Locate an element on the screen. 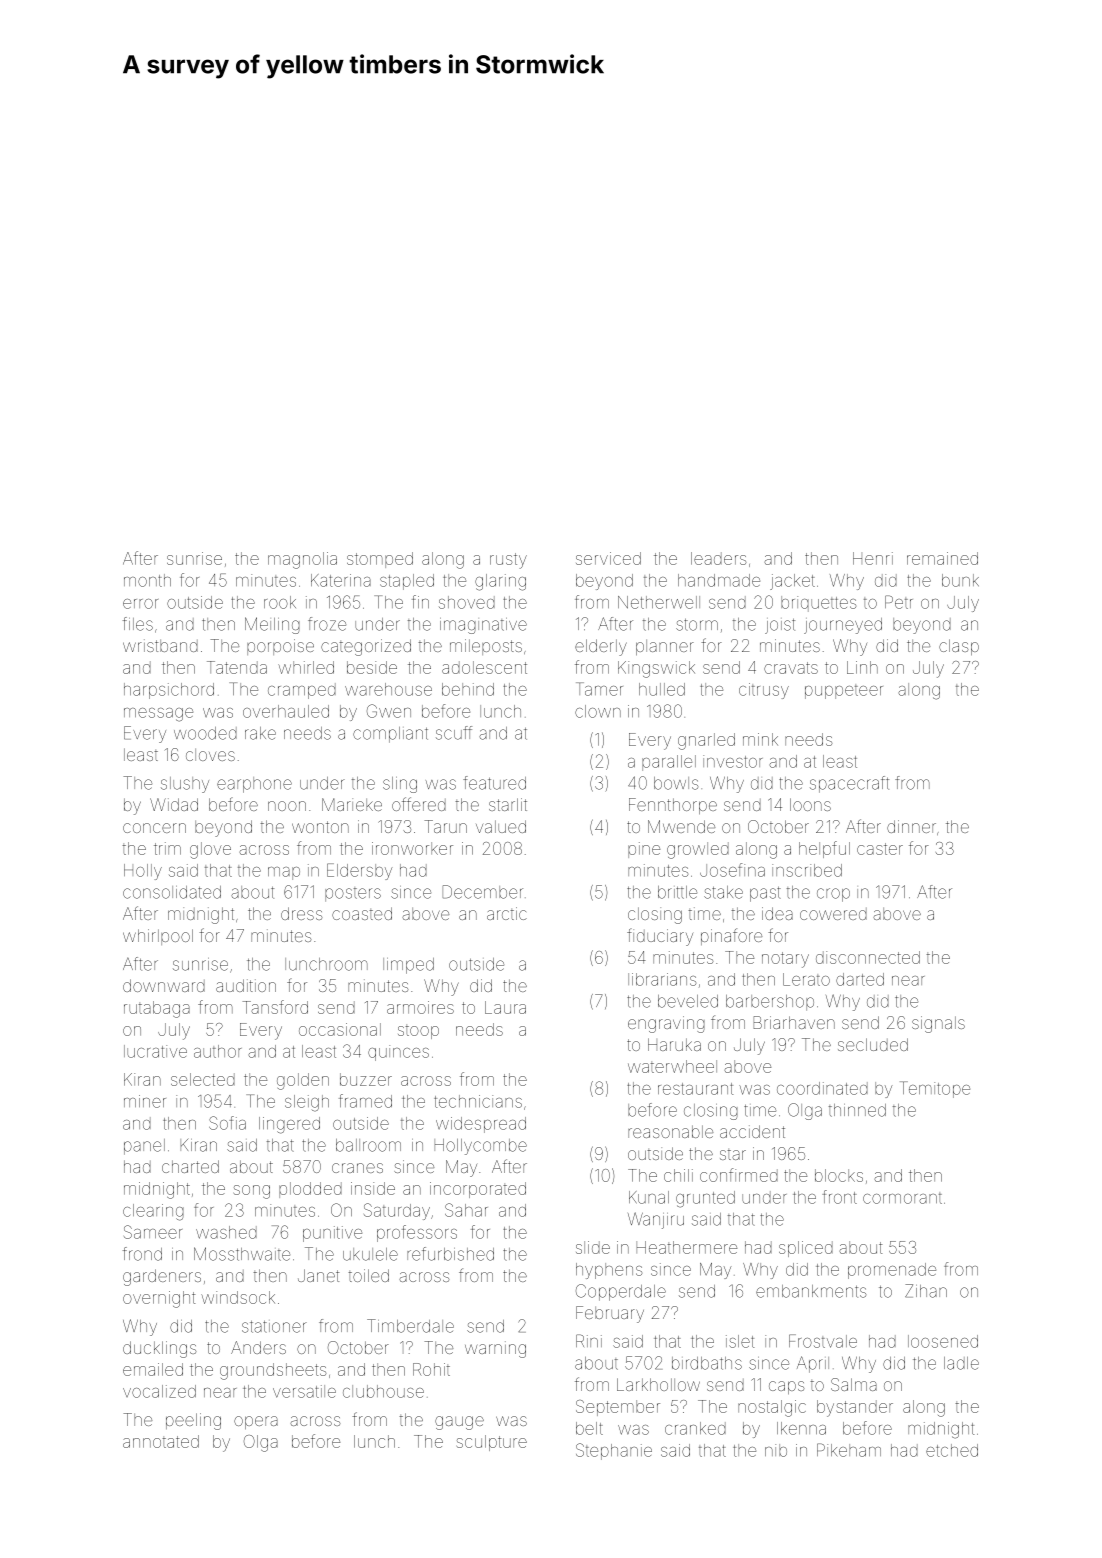 This screenshot has height=1558, width=1102. clasp is located at coordinates (959, 647).
